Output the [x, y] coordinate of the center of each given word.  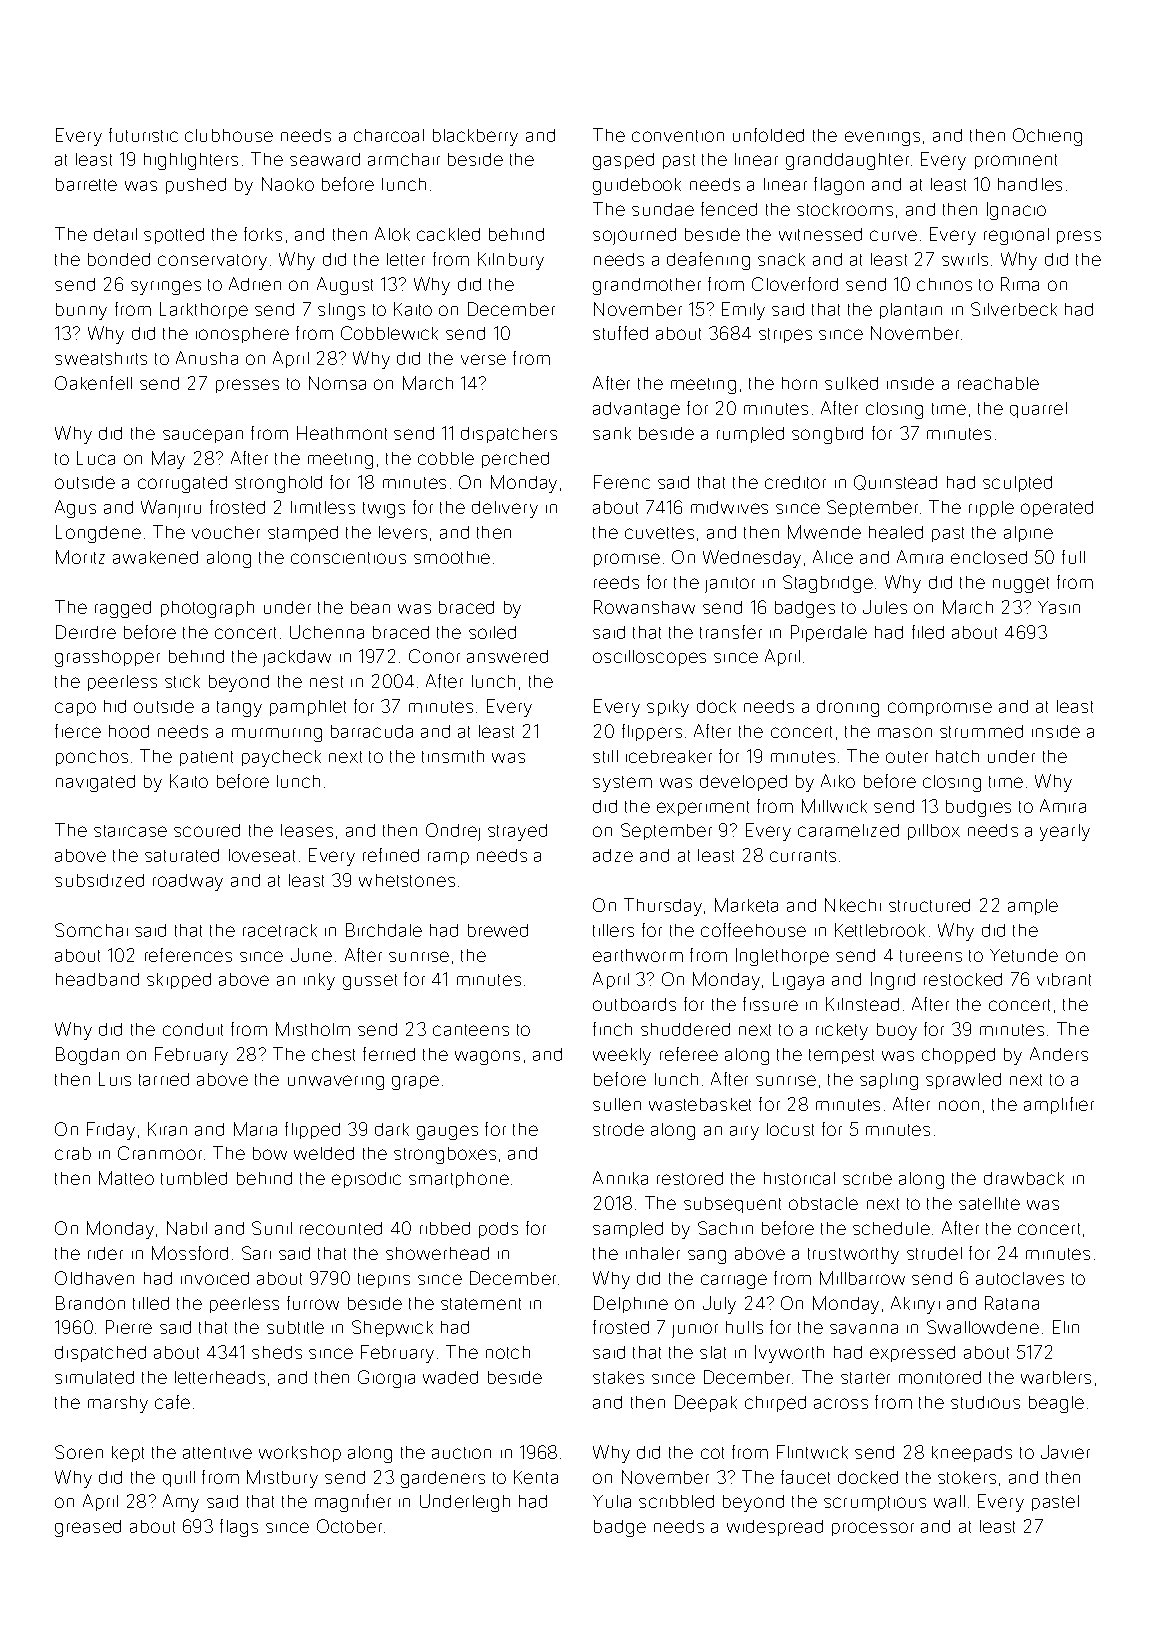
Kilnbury [511, 261]
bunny [81, 311]
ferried [389, 1054]
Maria [255, 1129]
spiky [668, 708]
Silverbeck [1014, 309]
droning [848, 708]
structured [929, 905]
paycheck [281, 758]
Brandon [90, 1303]
